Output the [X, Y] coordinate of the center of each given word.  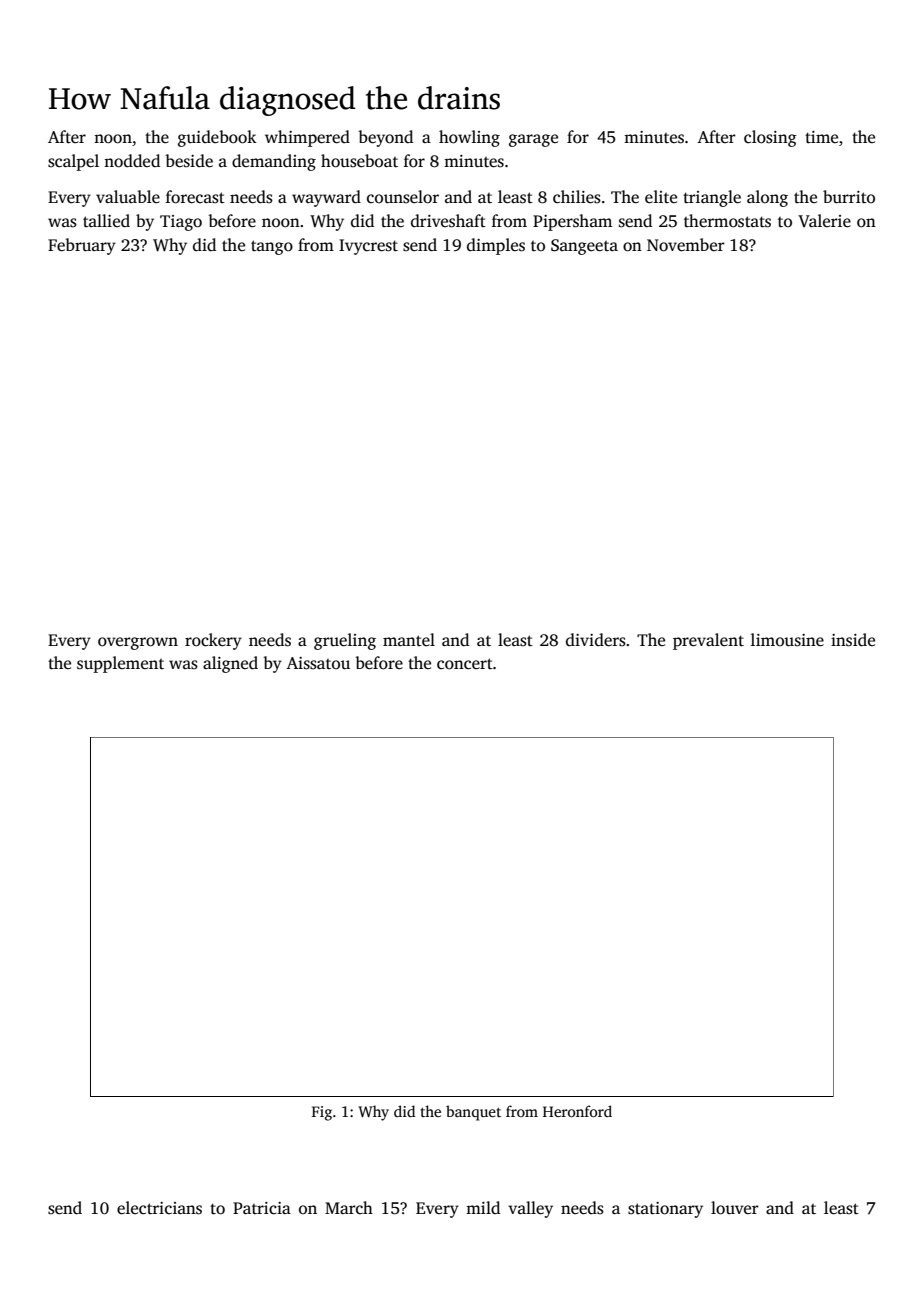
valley [530, 1209]
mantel [409, 640]
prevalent [708, 641]
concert [465, 664]
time [821, 137]
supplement [120, 664]
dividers [596, 640]
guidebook [217, 138]
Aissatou [318, 663]
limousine [787, 640]
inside [853, 640]
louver [735, 1208]
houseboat [359, 161]
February [82, 246]
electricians [159, 1208]
